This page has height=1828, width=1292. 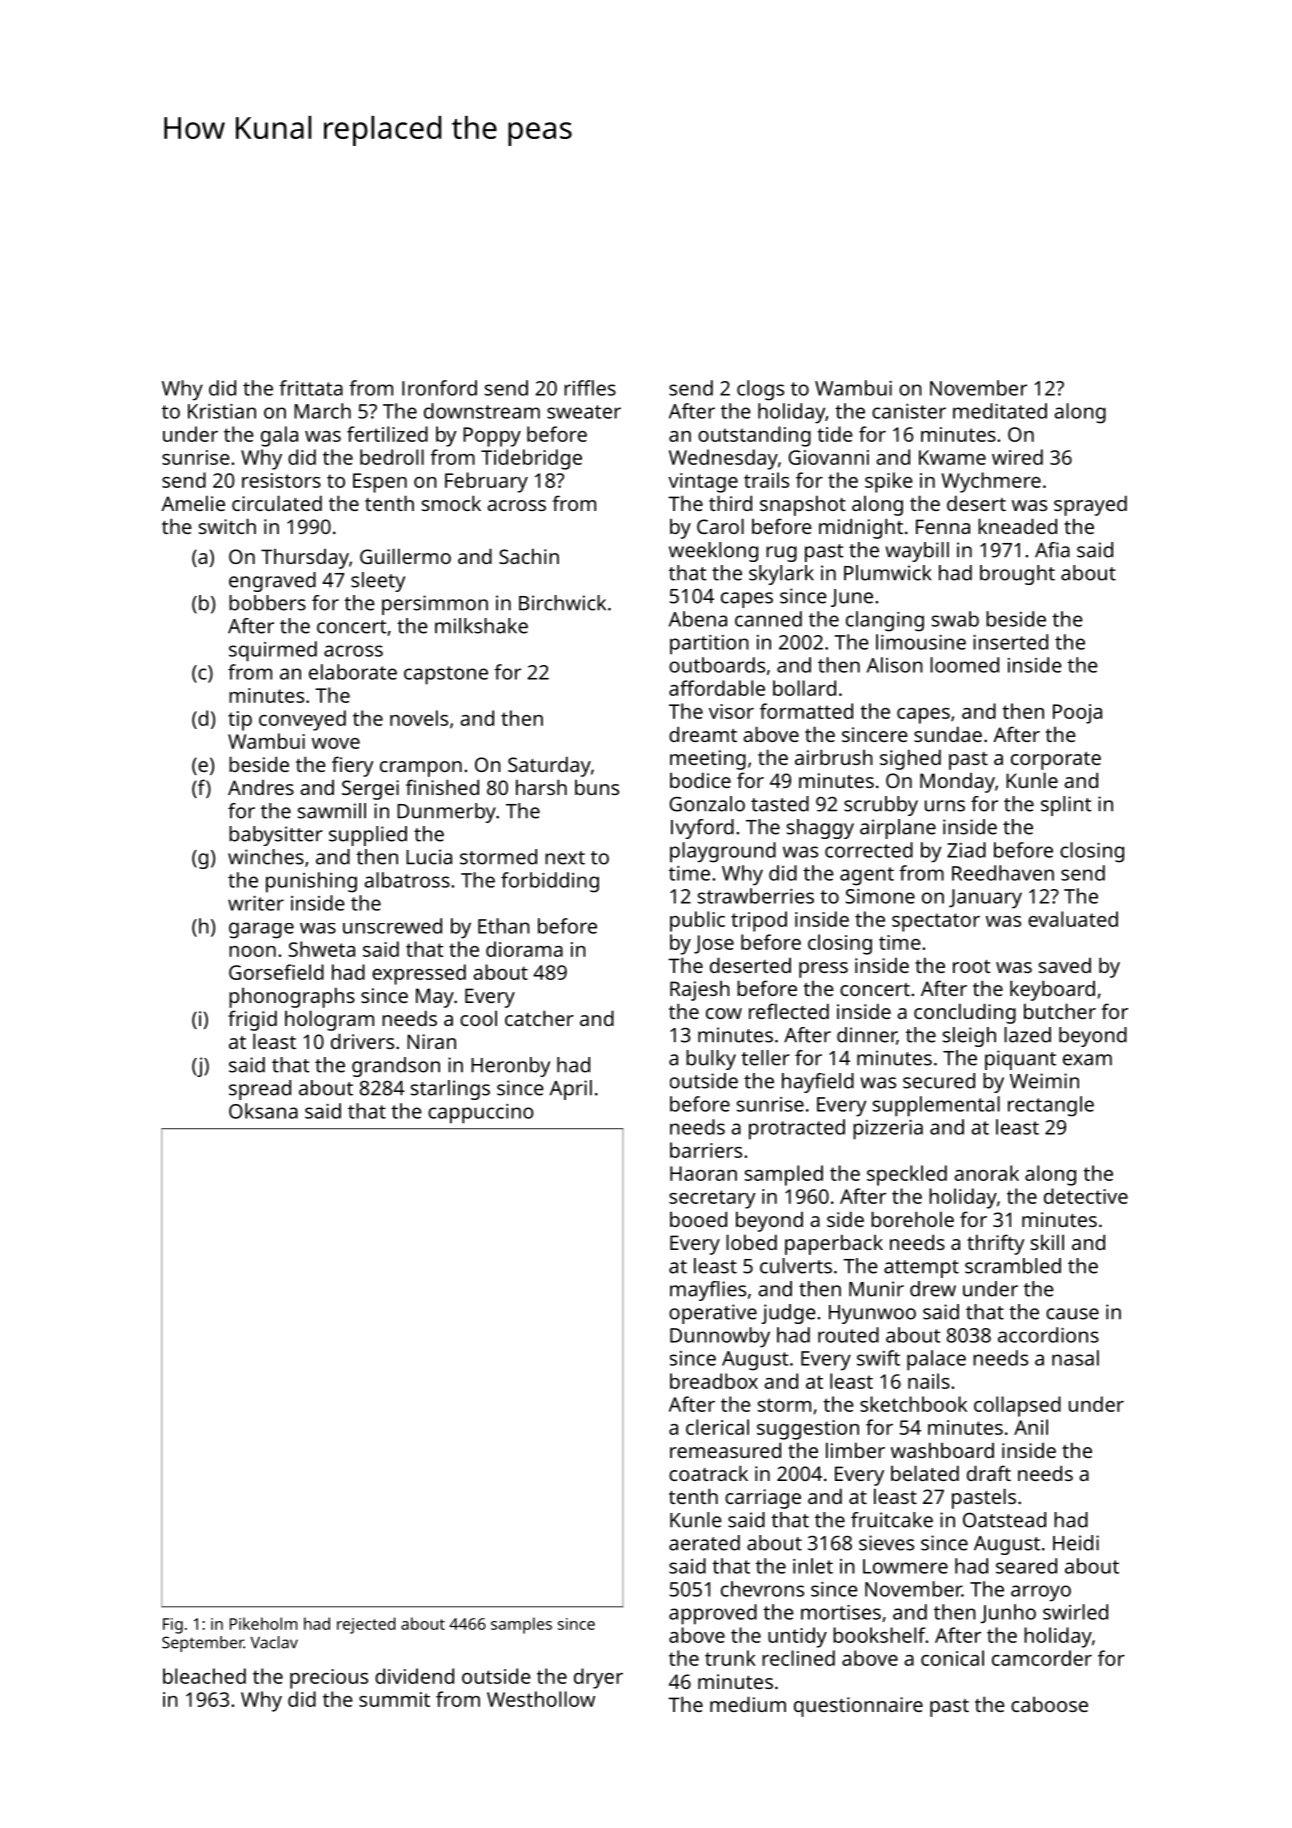 I want to click on winches, so click(x=266, y=857).
